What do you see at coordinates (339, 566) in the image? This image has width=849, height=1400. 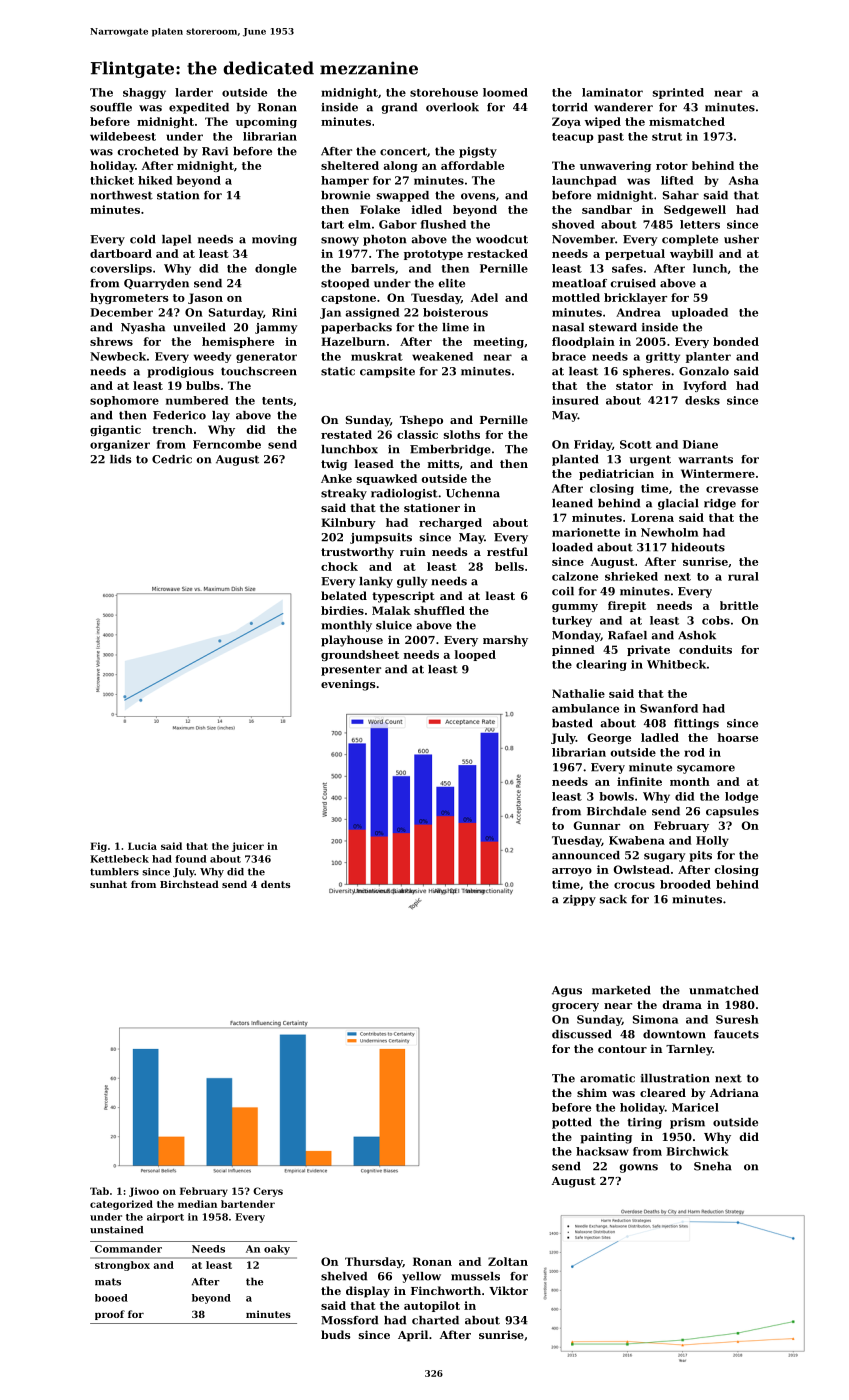 I see `chock` at bounding box center [339, 566].
